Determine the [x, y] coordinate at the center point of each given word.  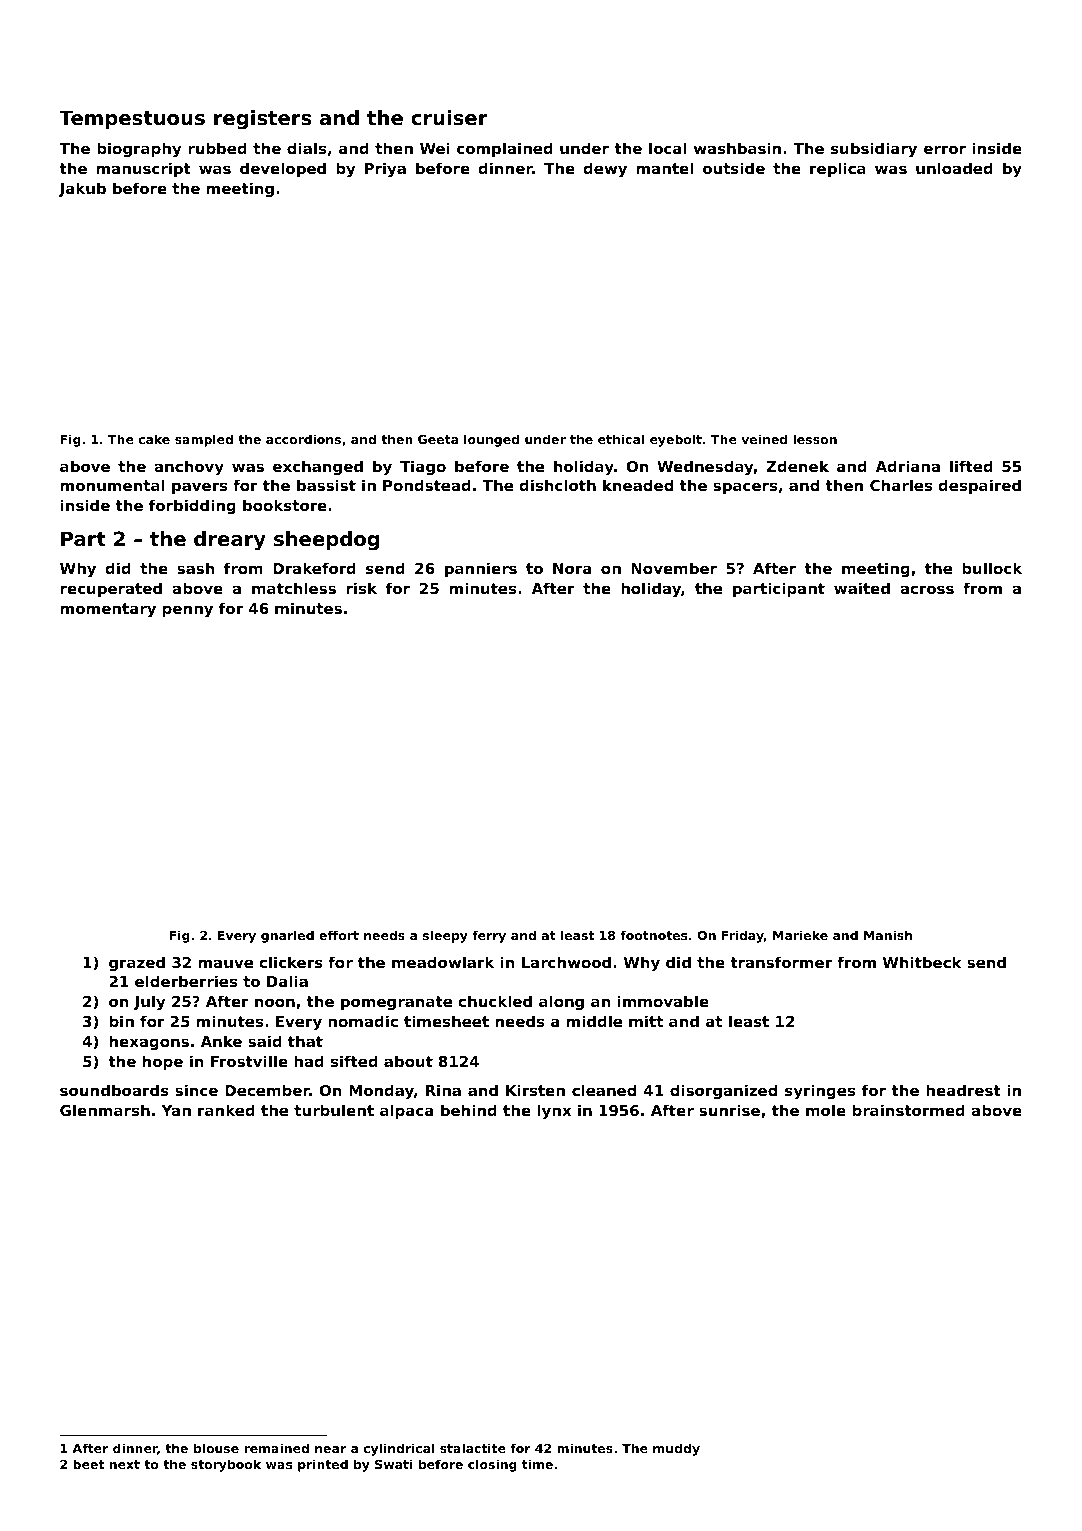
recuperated [111, 589]
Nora [572, 568]
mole [826, 1110]
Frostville [249, 1061]
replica [838, 169]
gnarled [287, 936]
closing [492, 1465]
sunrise [729, 1110]
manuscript [143, 169]
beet [88, 1464]
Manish [888, 935]
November [674, 568]
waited [862, 588]
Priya [385, 169]
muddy [676, 1449]
